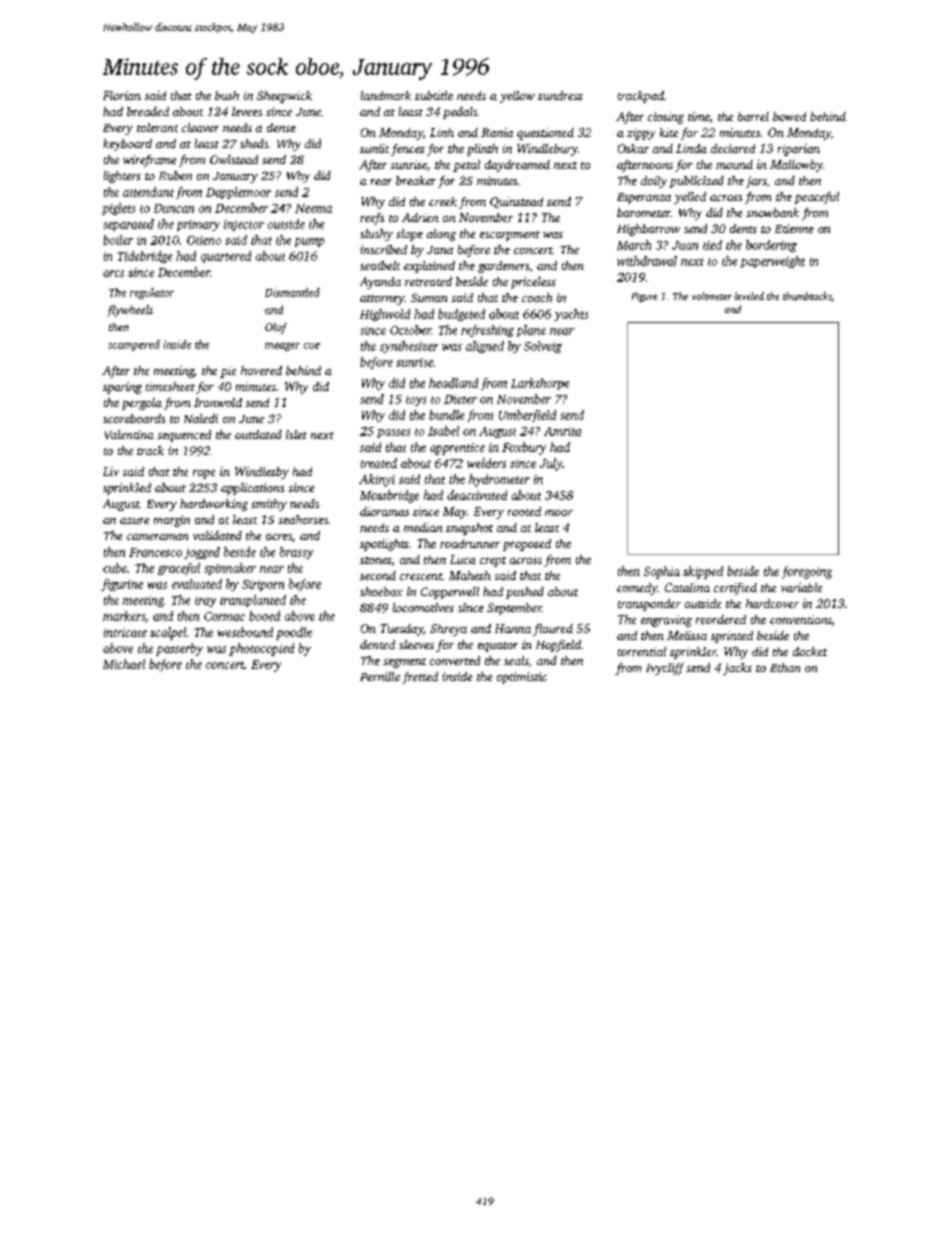 The width and height of the image is (952, 1233). I want to click on Sheepwick, so click(284, 97).
